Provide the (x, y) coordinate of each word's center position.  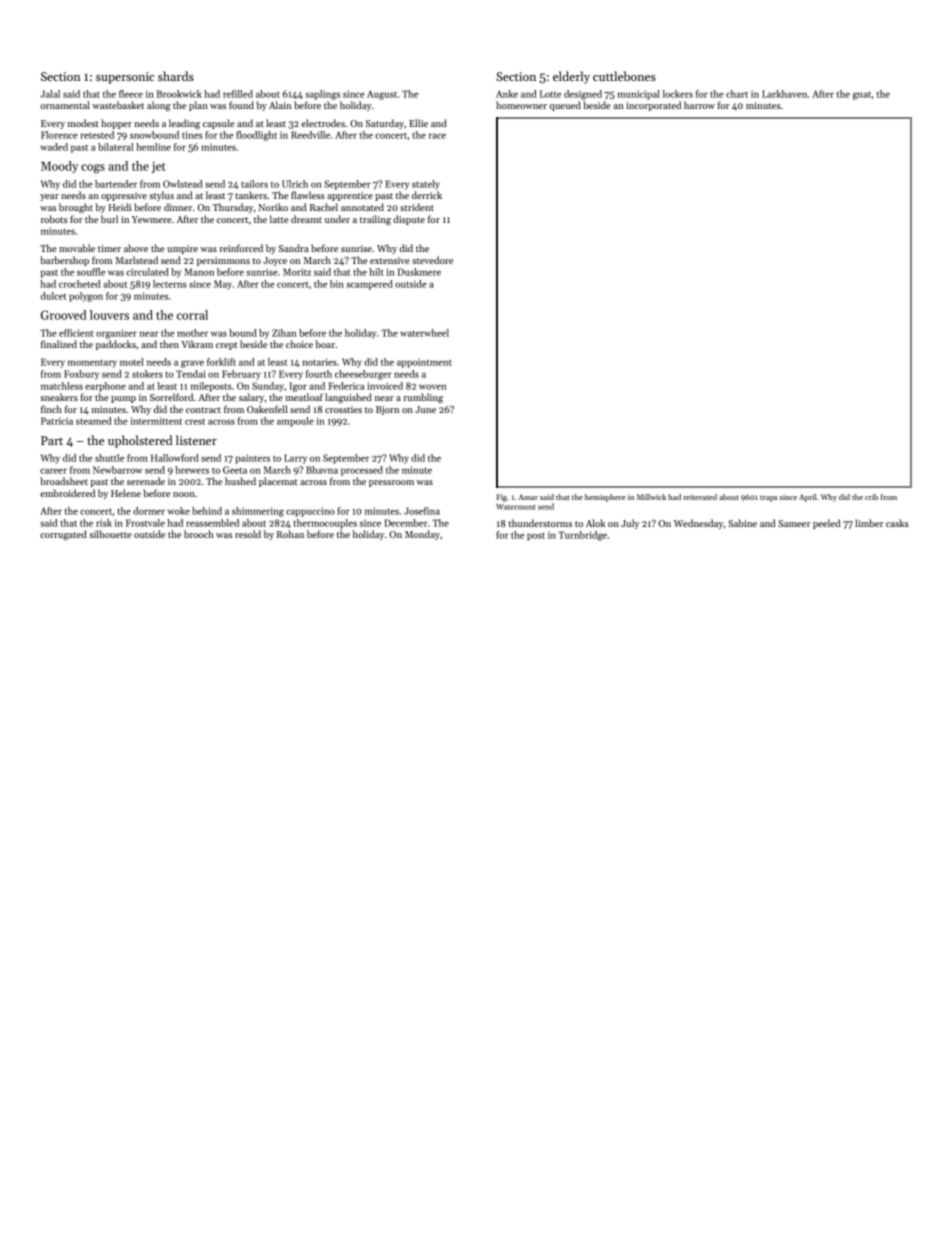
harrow (699, 105)
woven (433, 387)
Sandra (294, 248)
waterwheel (424, 333)
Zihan (284, 333)
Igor (298, 387)
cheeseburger (363, 375)
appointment (424, 363)
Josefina (422, 511)
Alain (280, 105)
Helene (126, 493)
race (437, 136)
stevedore (432, 260)
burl (109, 219)
